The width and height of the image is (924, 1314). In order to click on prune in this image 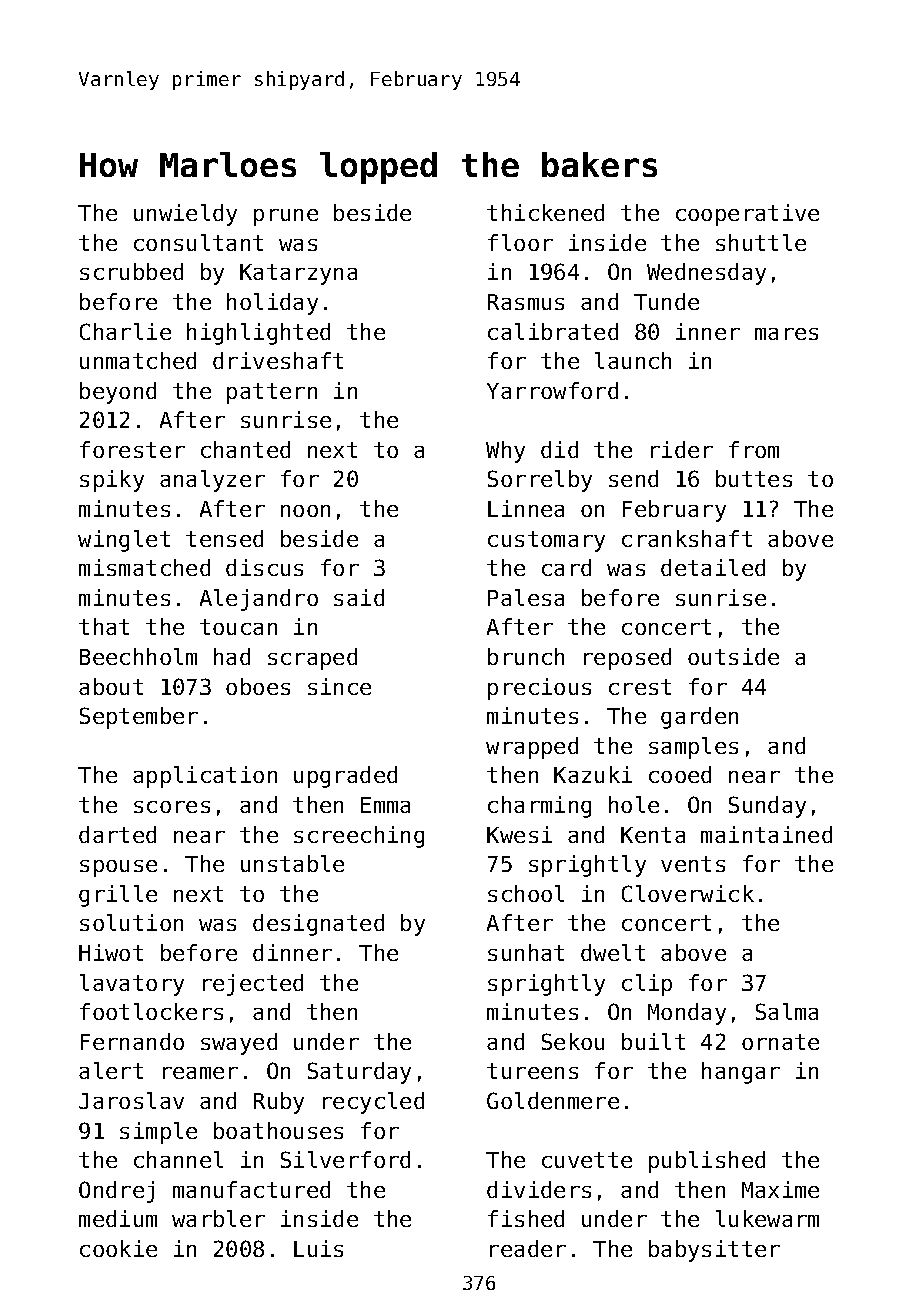, I will do `click(286, 217)`.
